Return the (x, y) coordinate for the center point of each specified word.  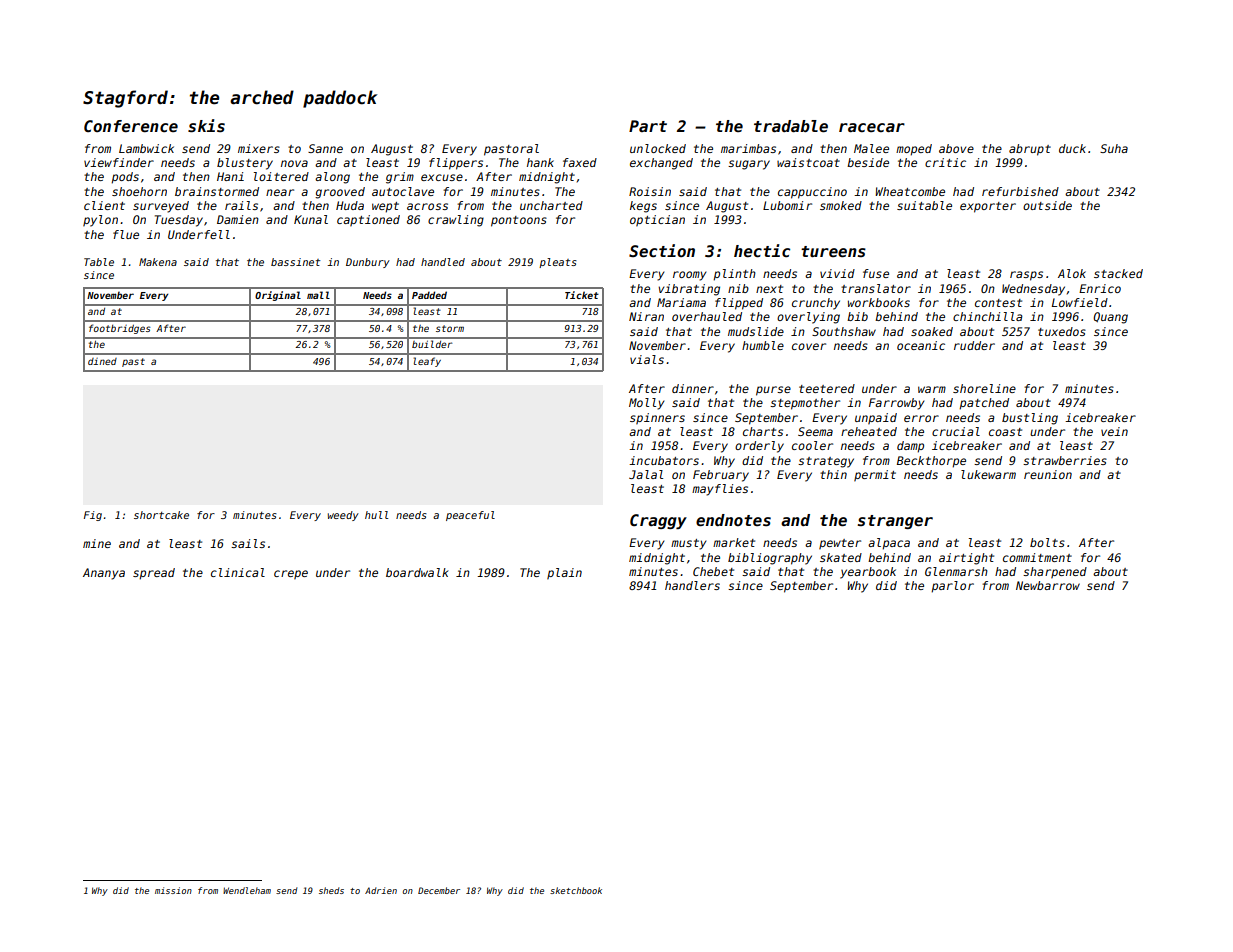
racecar (872, 127)
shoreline (984, 388)
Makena (158, 262)
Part (648, 126)
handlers (692, 585)
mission (173, 890)
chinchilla (988, 316)
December (439, 890)
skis (206, 126)
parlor (952, 587)
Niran (646, 316)
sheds (331, 890)
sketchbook (576, 890)
